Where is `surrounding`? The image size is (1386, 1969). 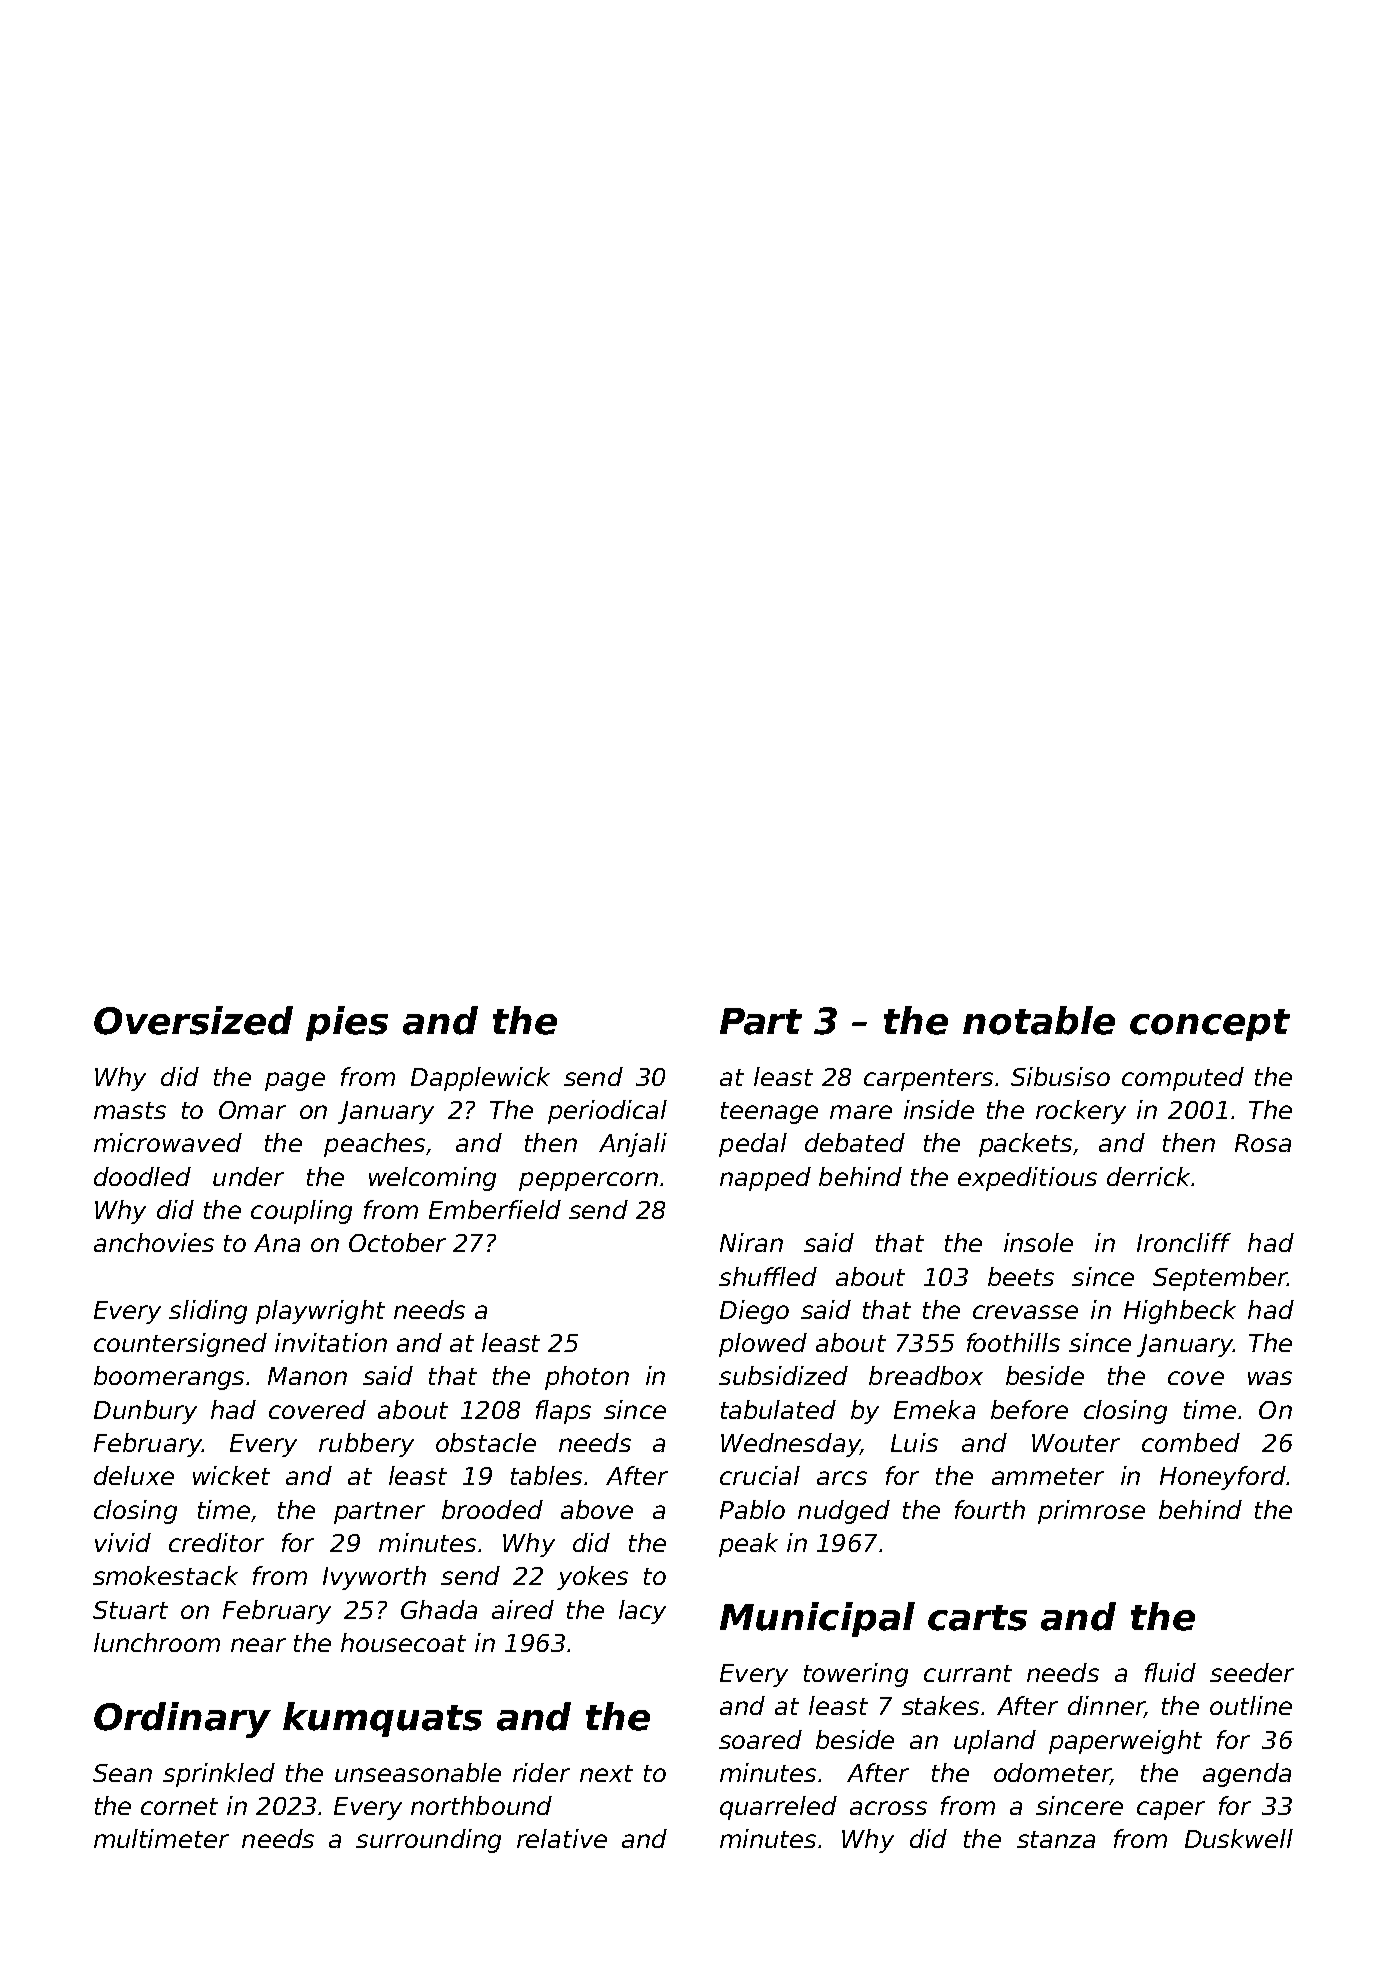 surrounding is located at coordinates (428, 1841).
